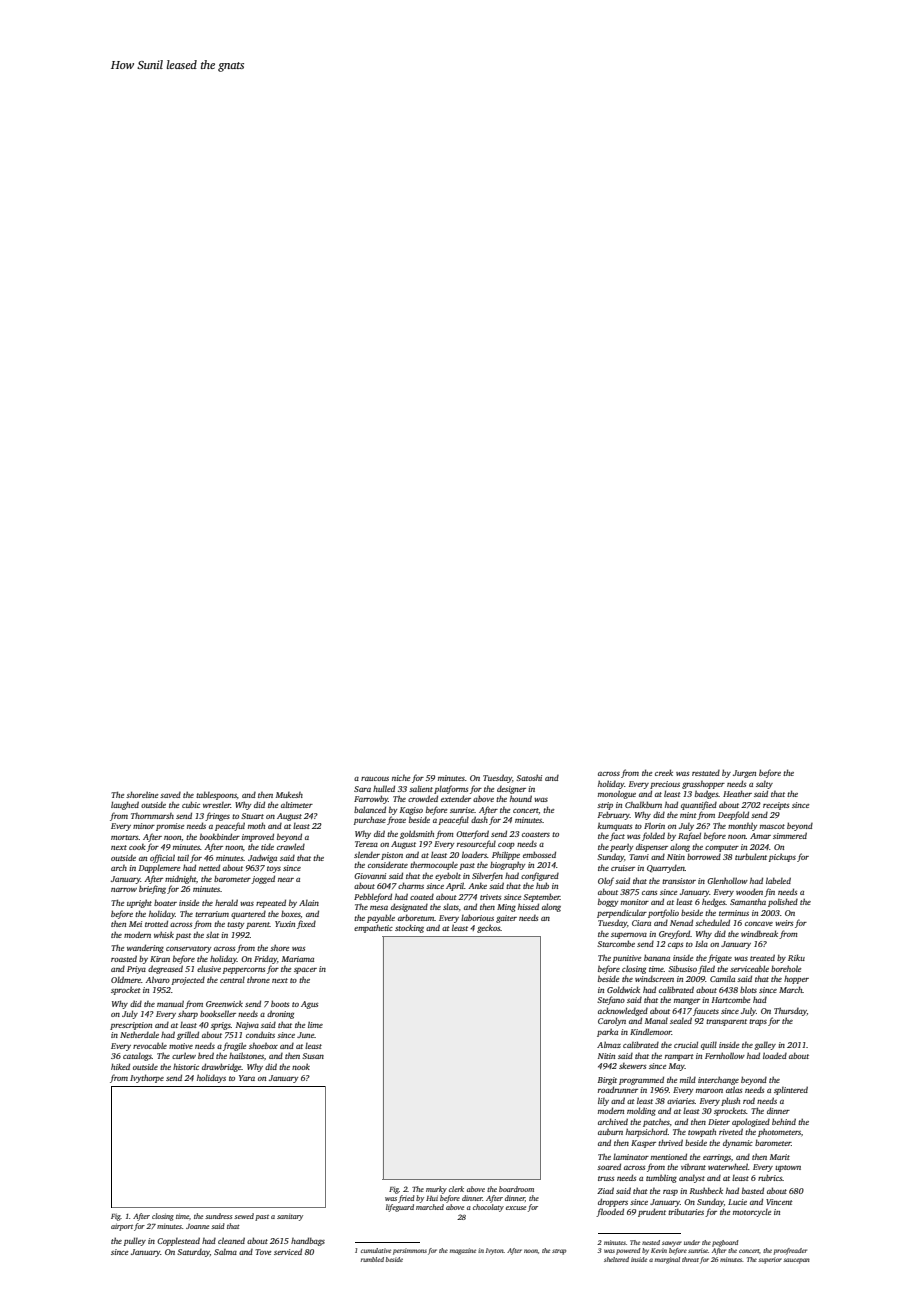 Image resolution: width=924 pixels, height=1308 pixels. What do you see at coordinates (421, 789) in the screenshot?
I see `salient` at bounding box center [421, 789].
